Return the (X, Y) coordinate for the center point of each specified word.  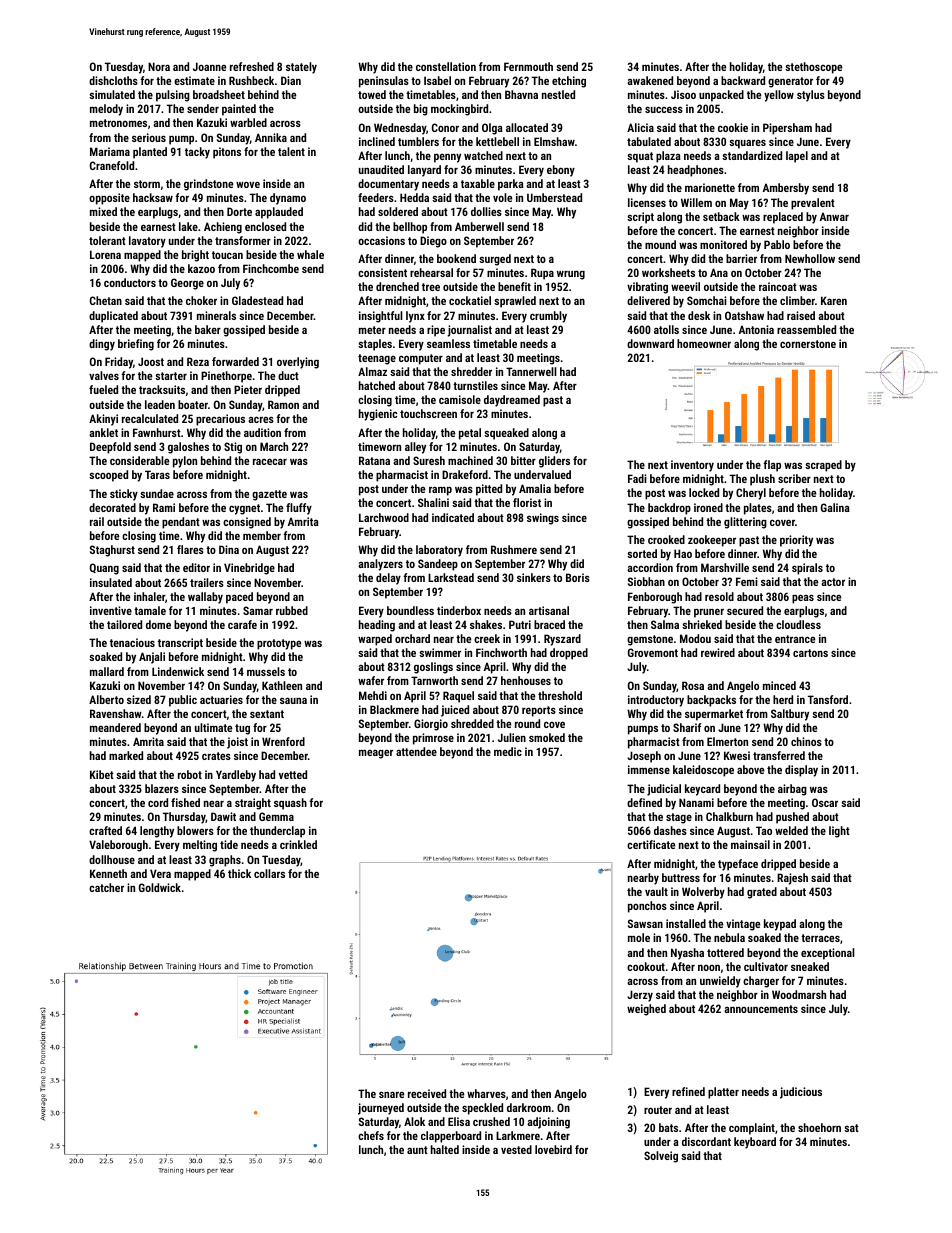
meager (376, 754)
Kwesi (737, 755)
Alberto (106, 699)
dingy (102, 345)
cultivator (766, 966)
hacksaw (153, 197)
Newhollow (810, 258)
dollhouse (112, 859)
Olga (492, 129)
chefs (371, 1135)
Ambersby (786, 189)
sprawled (515, 302)
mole (639, 937)
